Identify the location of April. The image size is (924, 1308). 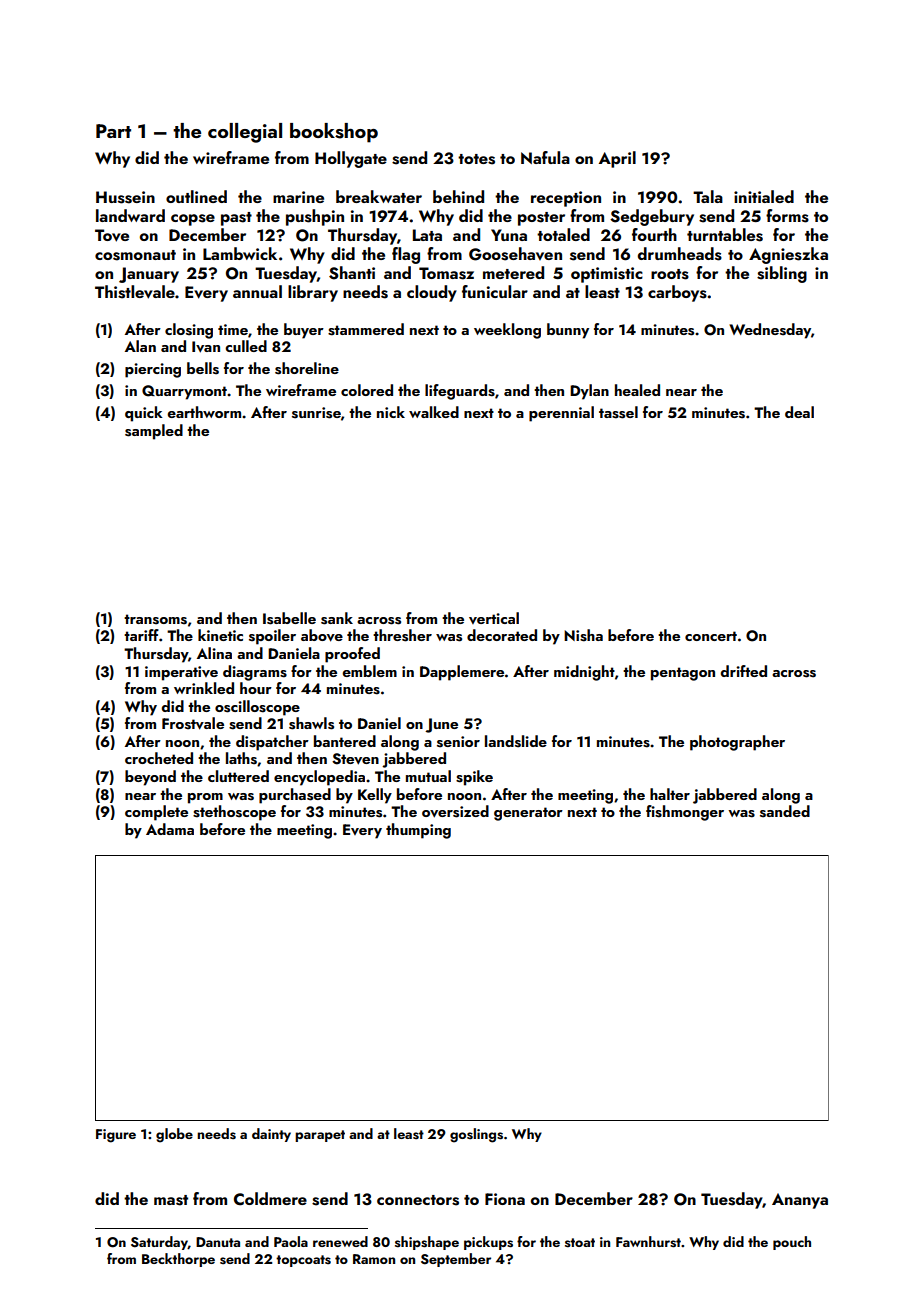
(617, 159).
